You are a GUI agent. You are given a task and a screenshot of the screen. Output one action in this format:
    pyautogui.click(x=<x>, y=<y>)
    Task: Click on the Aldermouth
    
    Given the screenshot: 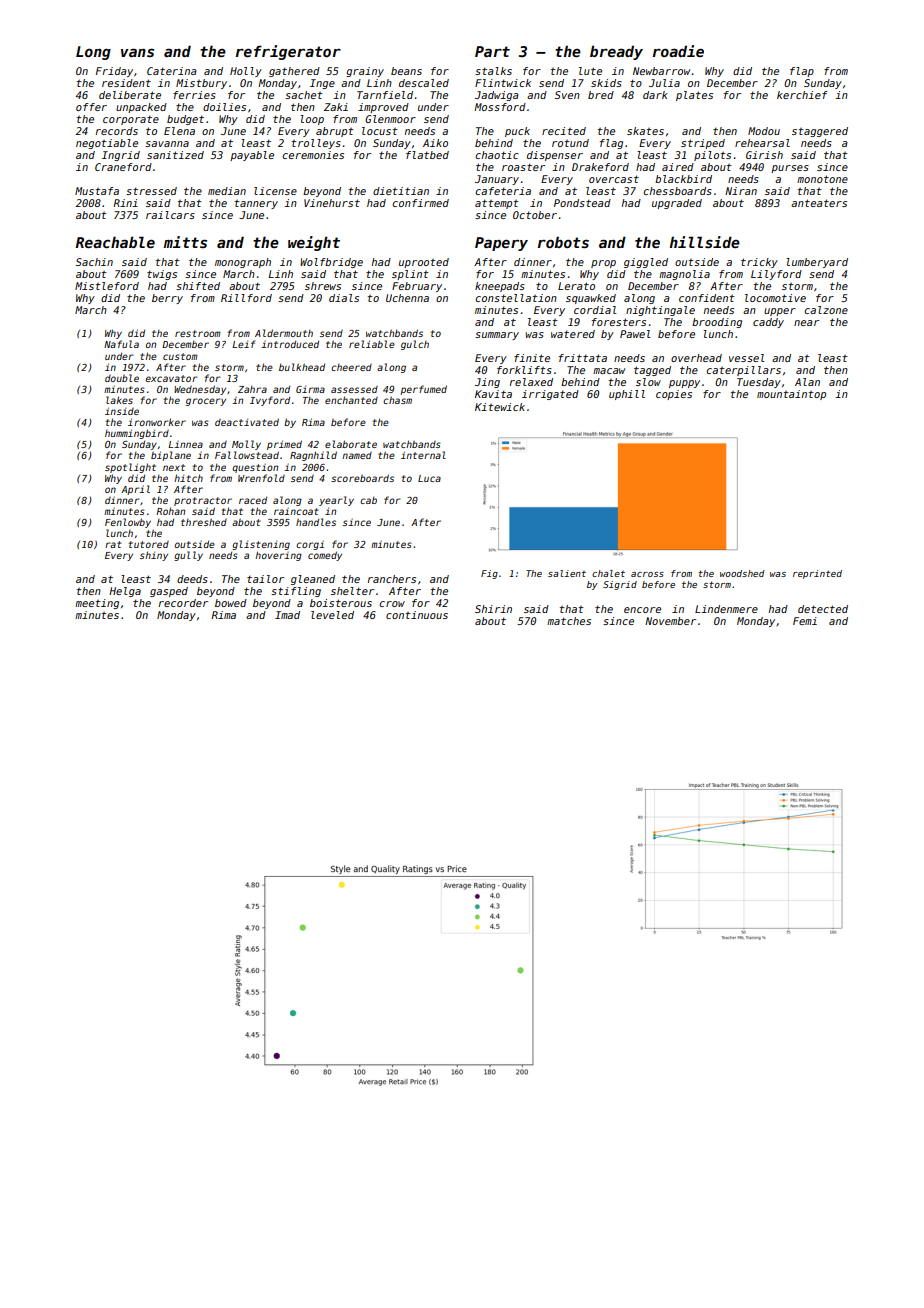 What is the action you would take?
    pyautogui.click(x=284, y=333)
